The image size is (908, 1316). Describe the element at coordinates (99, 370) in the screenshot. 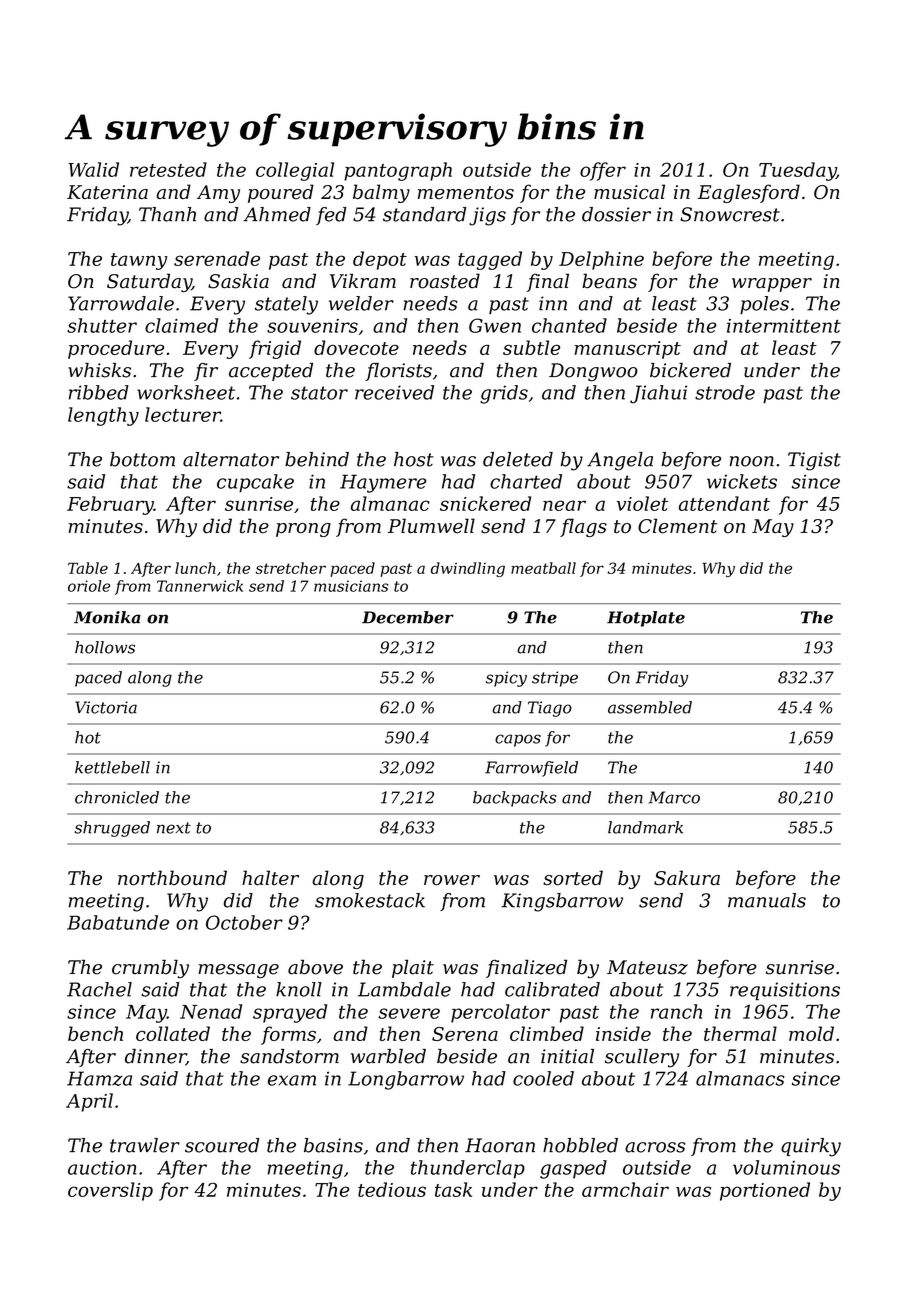

I see `whisks` at that location.
